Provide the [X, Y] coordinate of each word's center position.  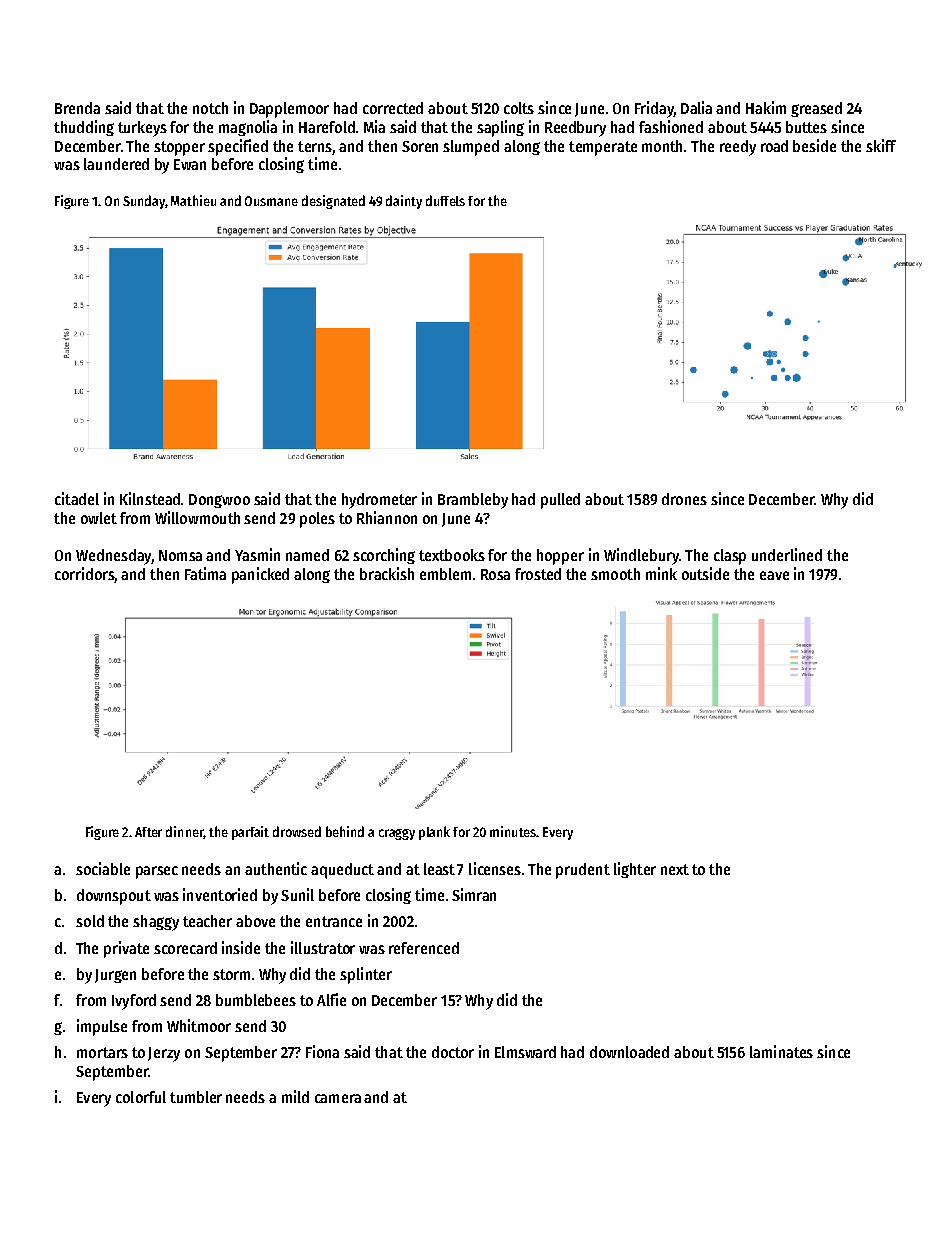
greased [816, 109]
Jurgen [115, 976]
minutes [513, 831]
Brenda [77, 108]
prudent [583, 871]
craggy [397, 834]
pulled [560, 501]
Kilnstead [150, 498]
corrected [393, 108]
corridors [85, 573]
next [675, 869]
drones [684, 499]
